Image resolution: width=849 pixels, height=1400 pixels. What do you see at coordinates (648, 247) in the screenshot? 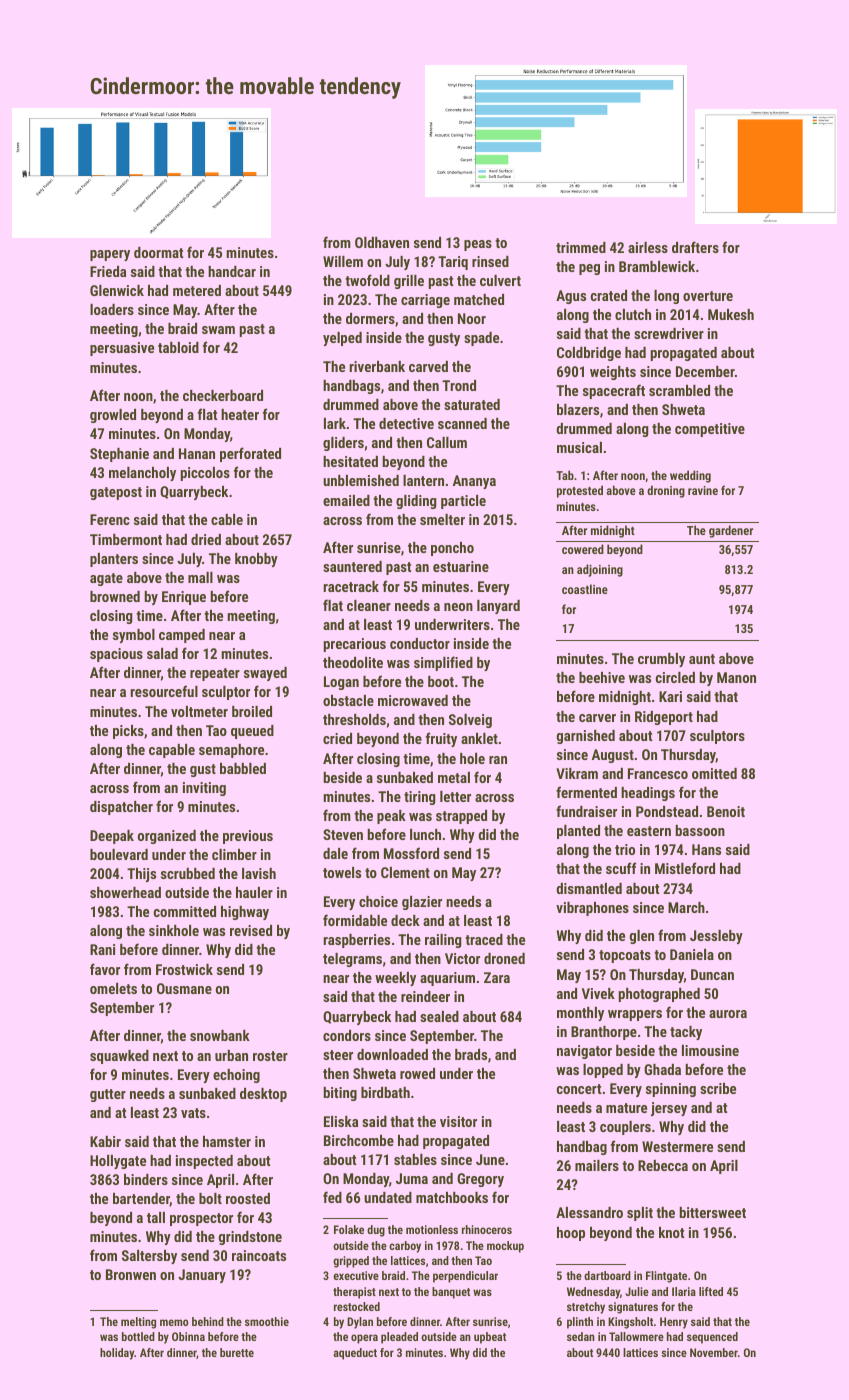
I see `airless` at bounding box center [648, 247].
